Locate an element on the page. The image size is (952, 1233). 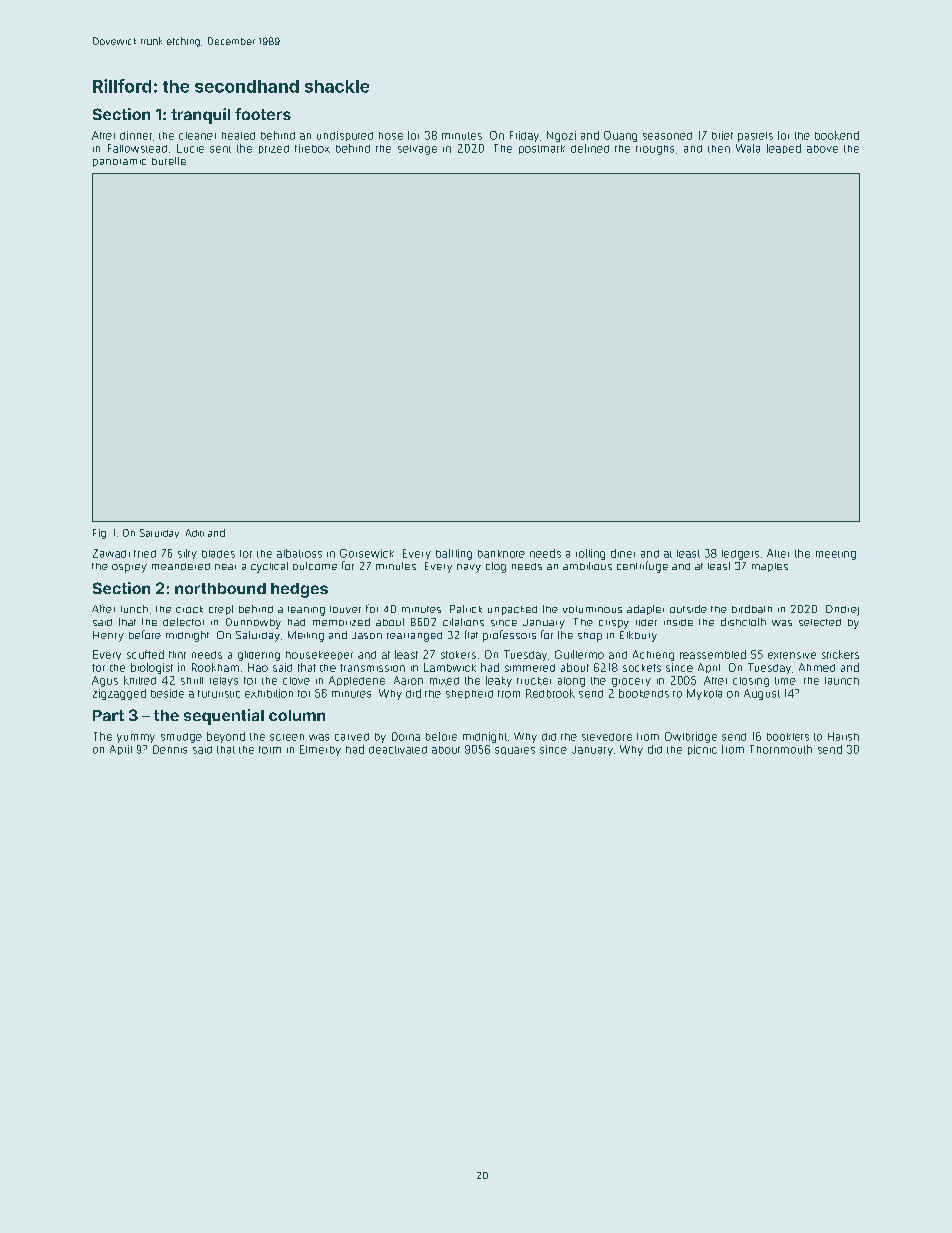
meeting is located at coordinates (836, 555).
